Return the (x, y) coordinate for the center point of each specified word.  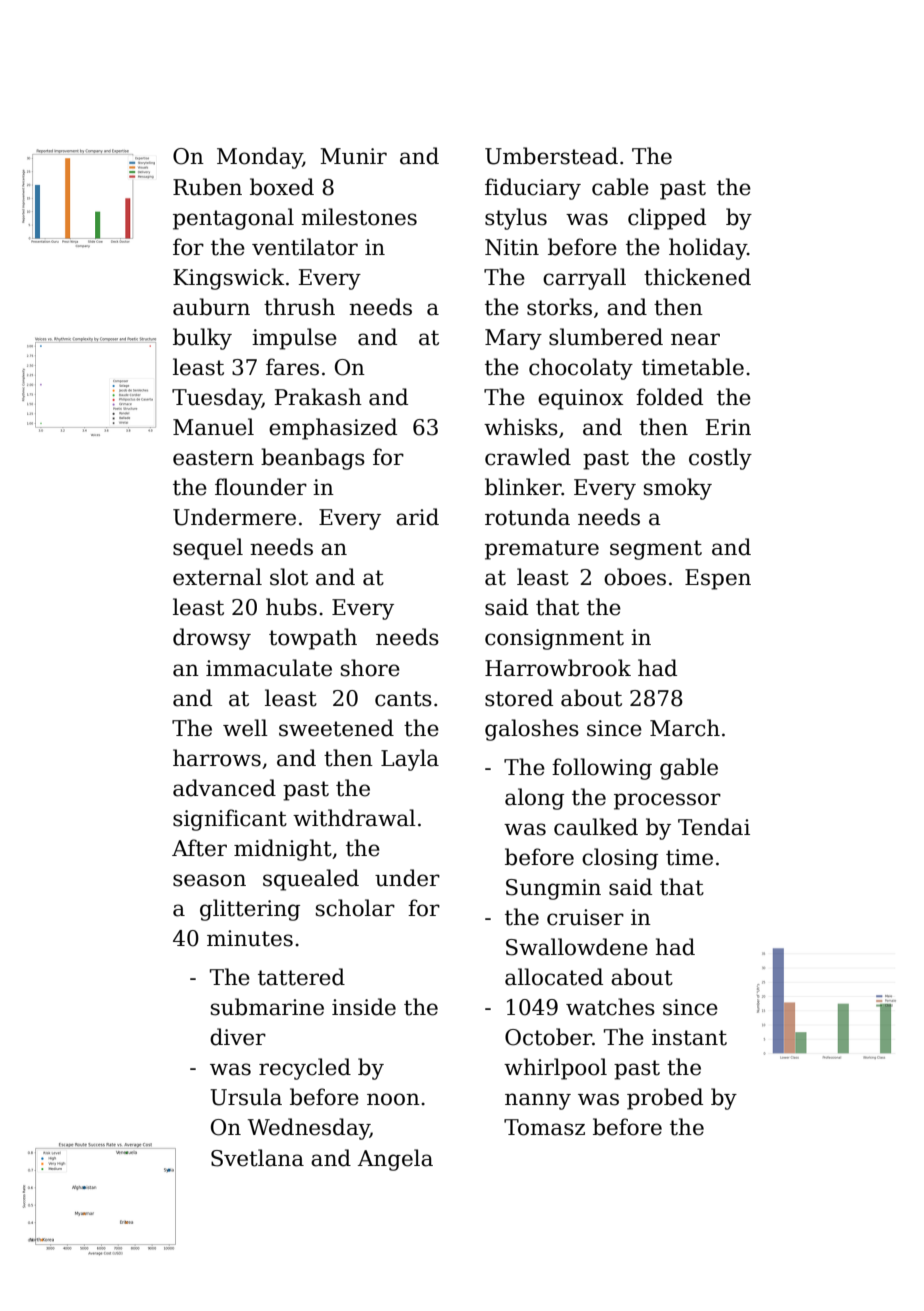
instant (689, 1037)
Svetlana (257, 1158)
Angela (395, 1160)
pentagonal (233, 219)
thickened (697, 277)
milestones (359, 217)
